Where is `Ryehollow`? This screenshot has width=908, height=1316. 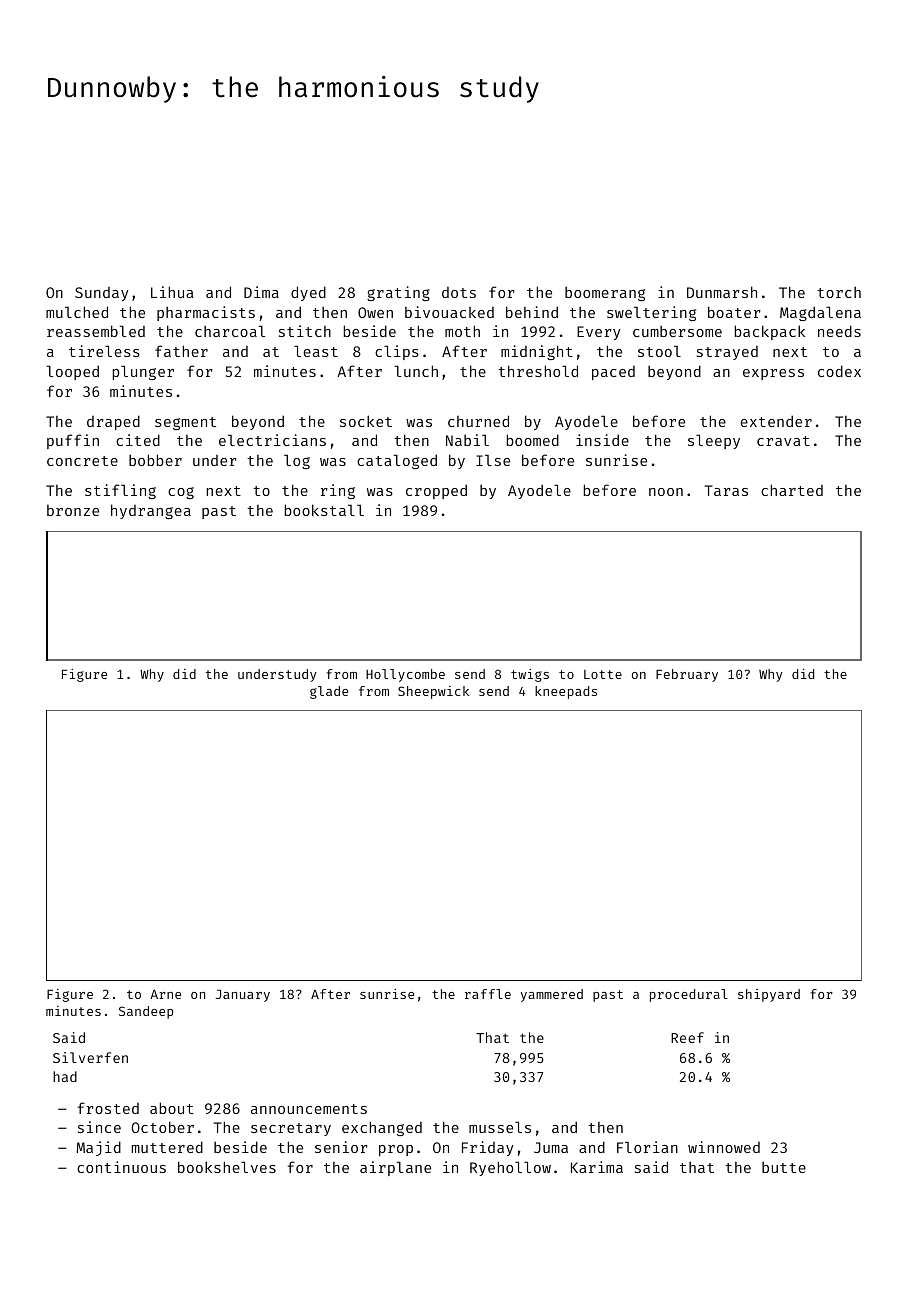 Ryehollow is located at coordinates (510, 1168).
